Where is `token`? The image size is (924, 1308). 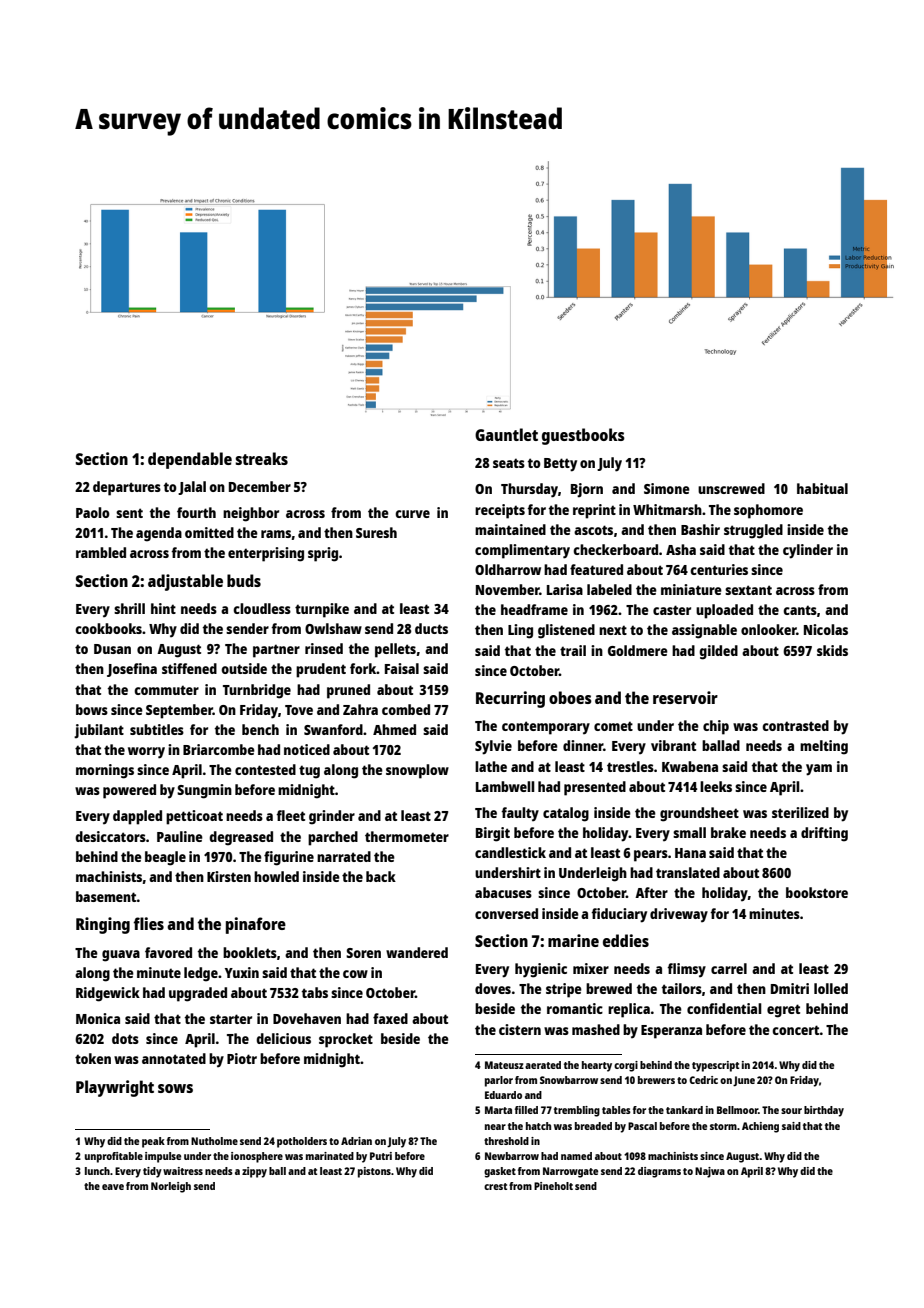
token is located at coordinates (93, 1058).
